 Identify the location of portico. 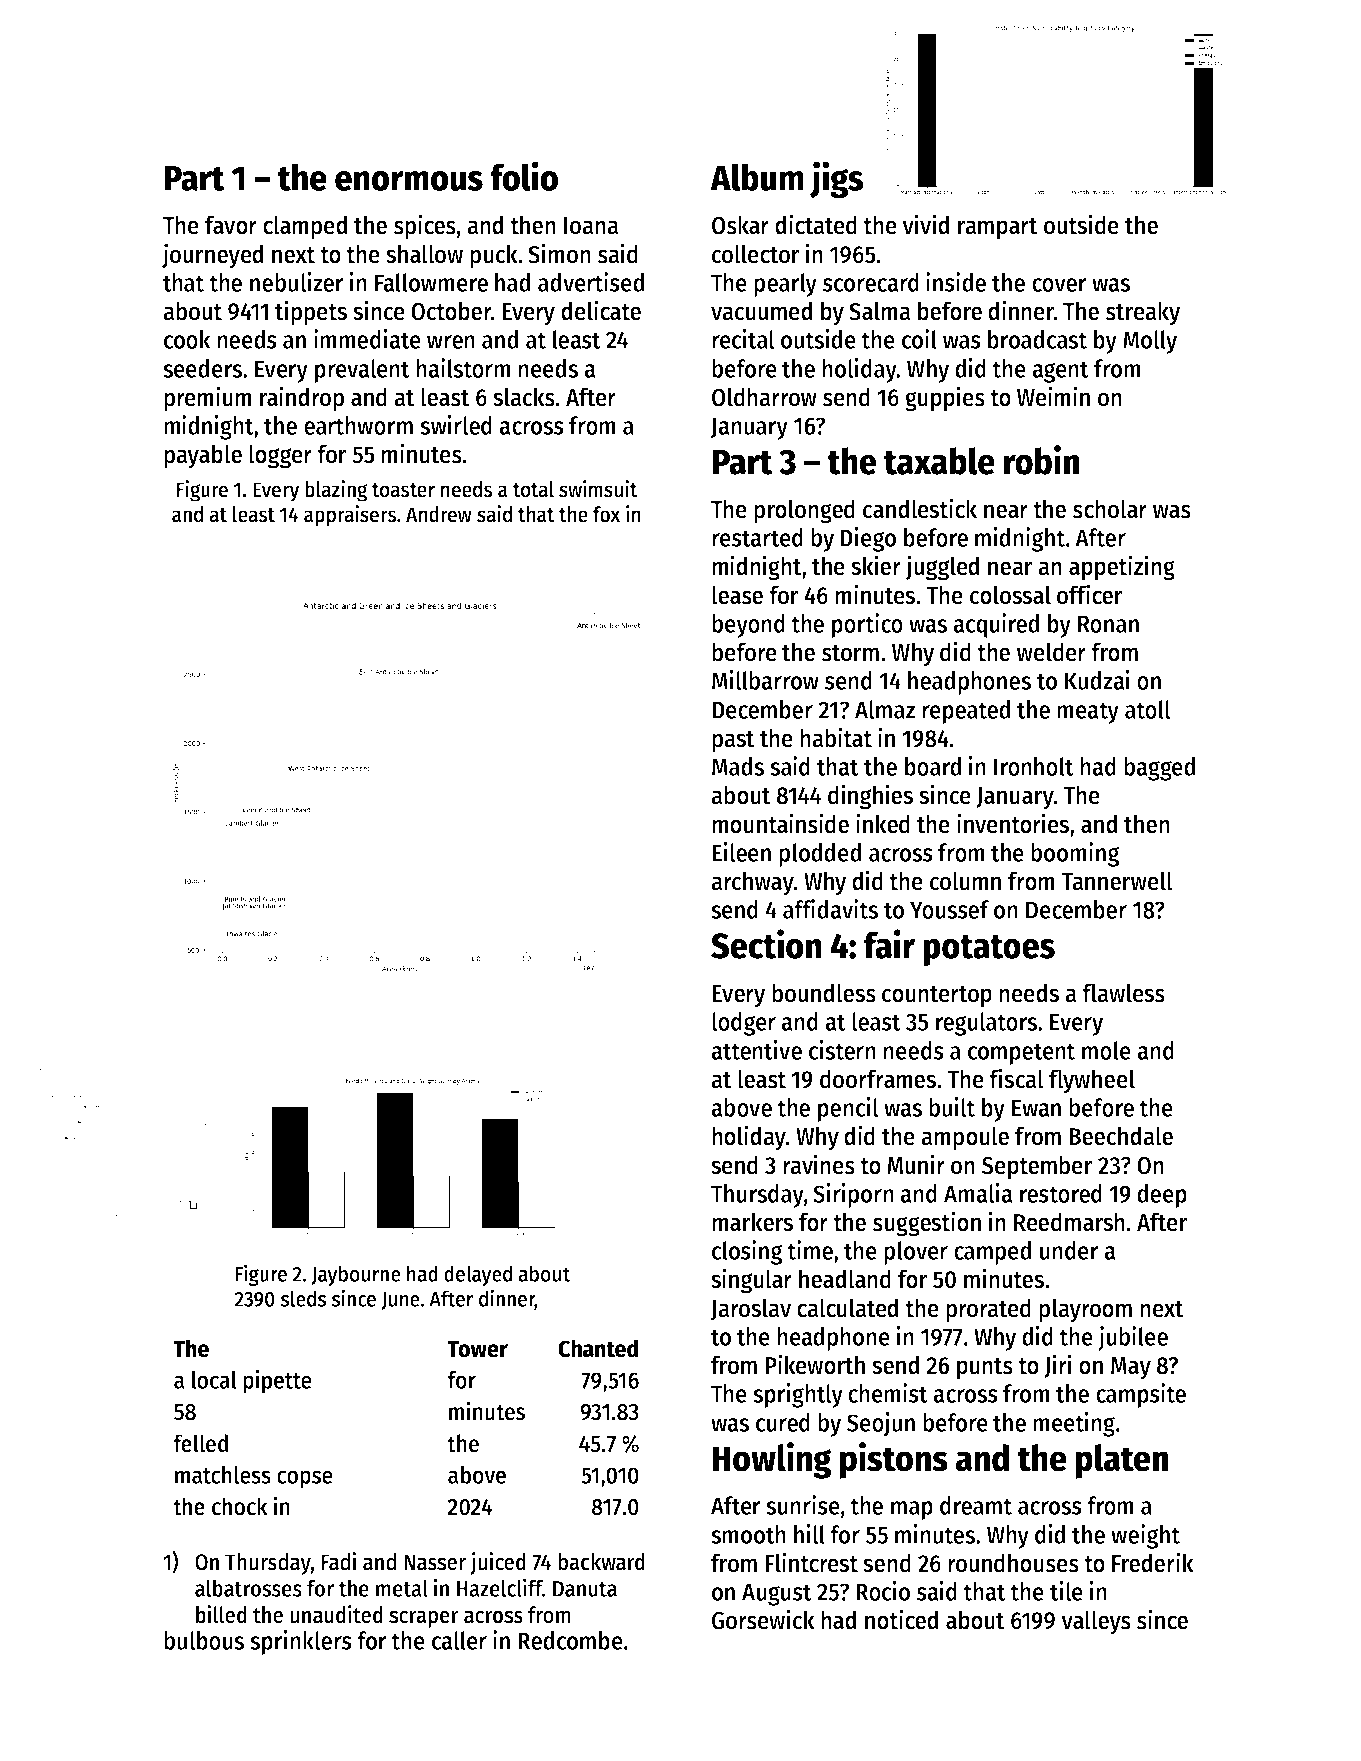
(867, 625).
